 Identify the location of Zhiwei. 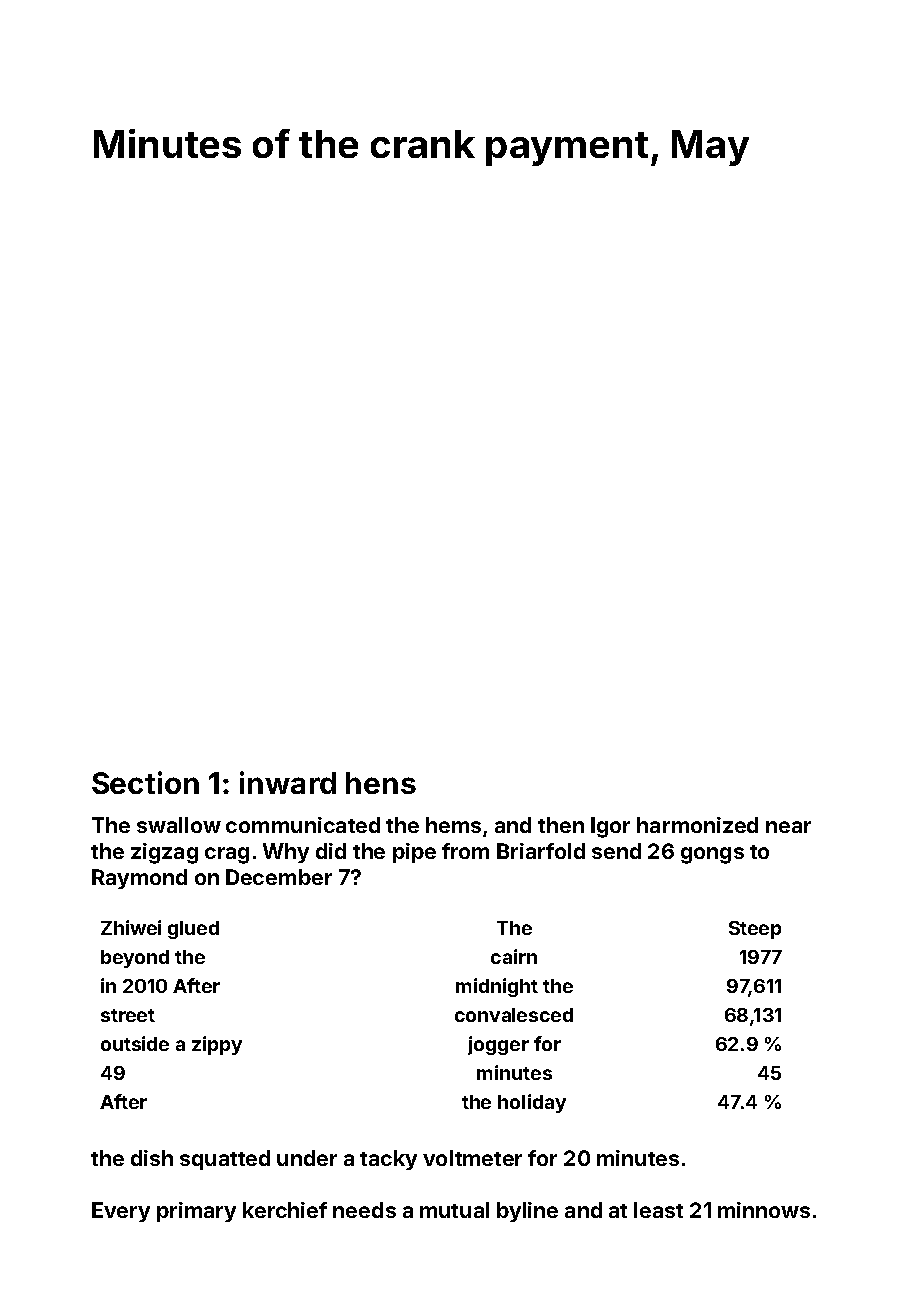
(131, 927).
